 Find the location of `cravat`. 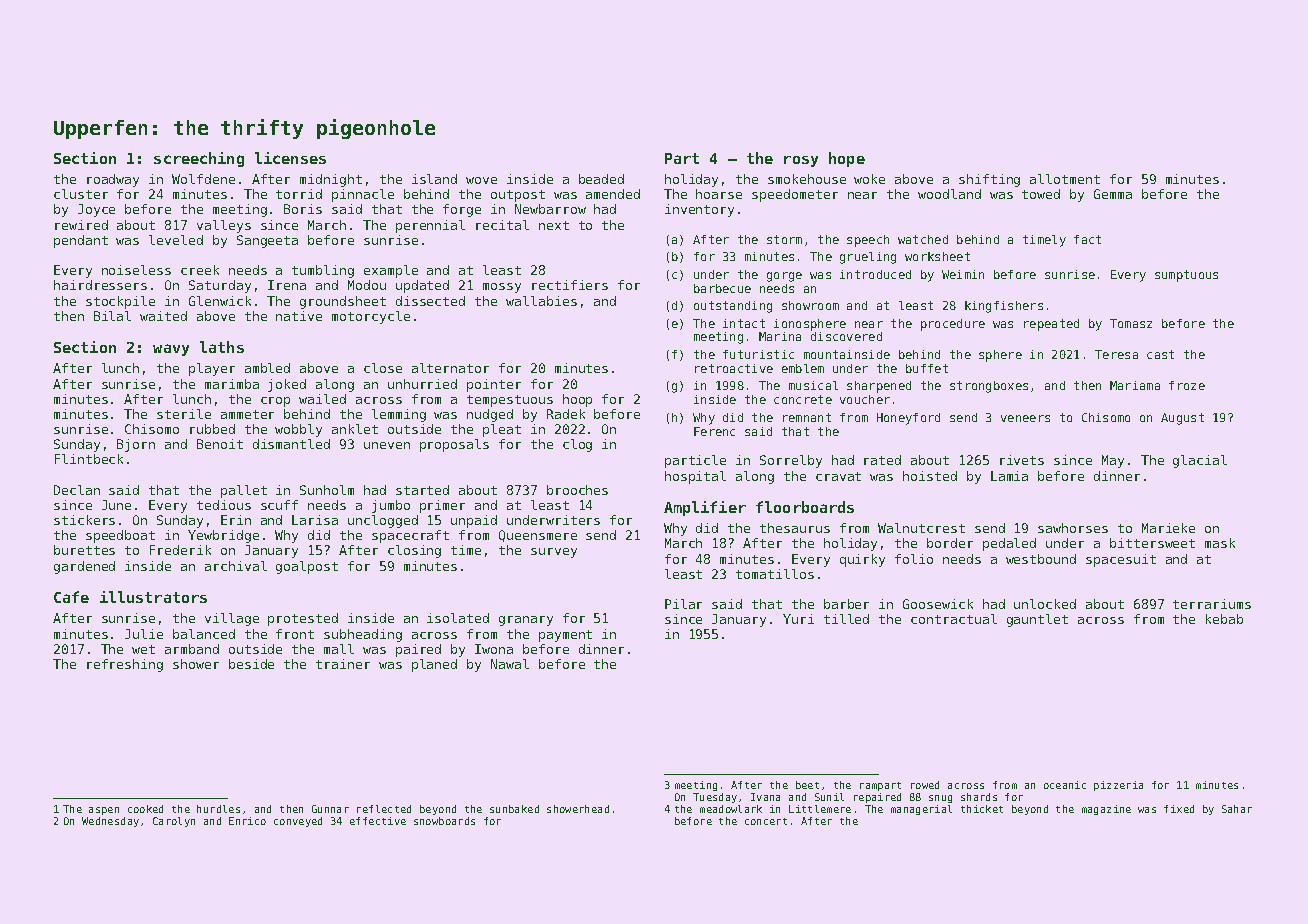

cravat is located at coordinates (838, 476).
